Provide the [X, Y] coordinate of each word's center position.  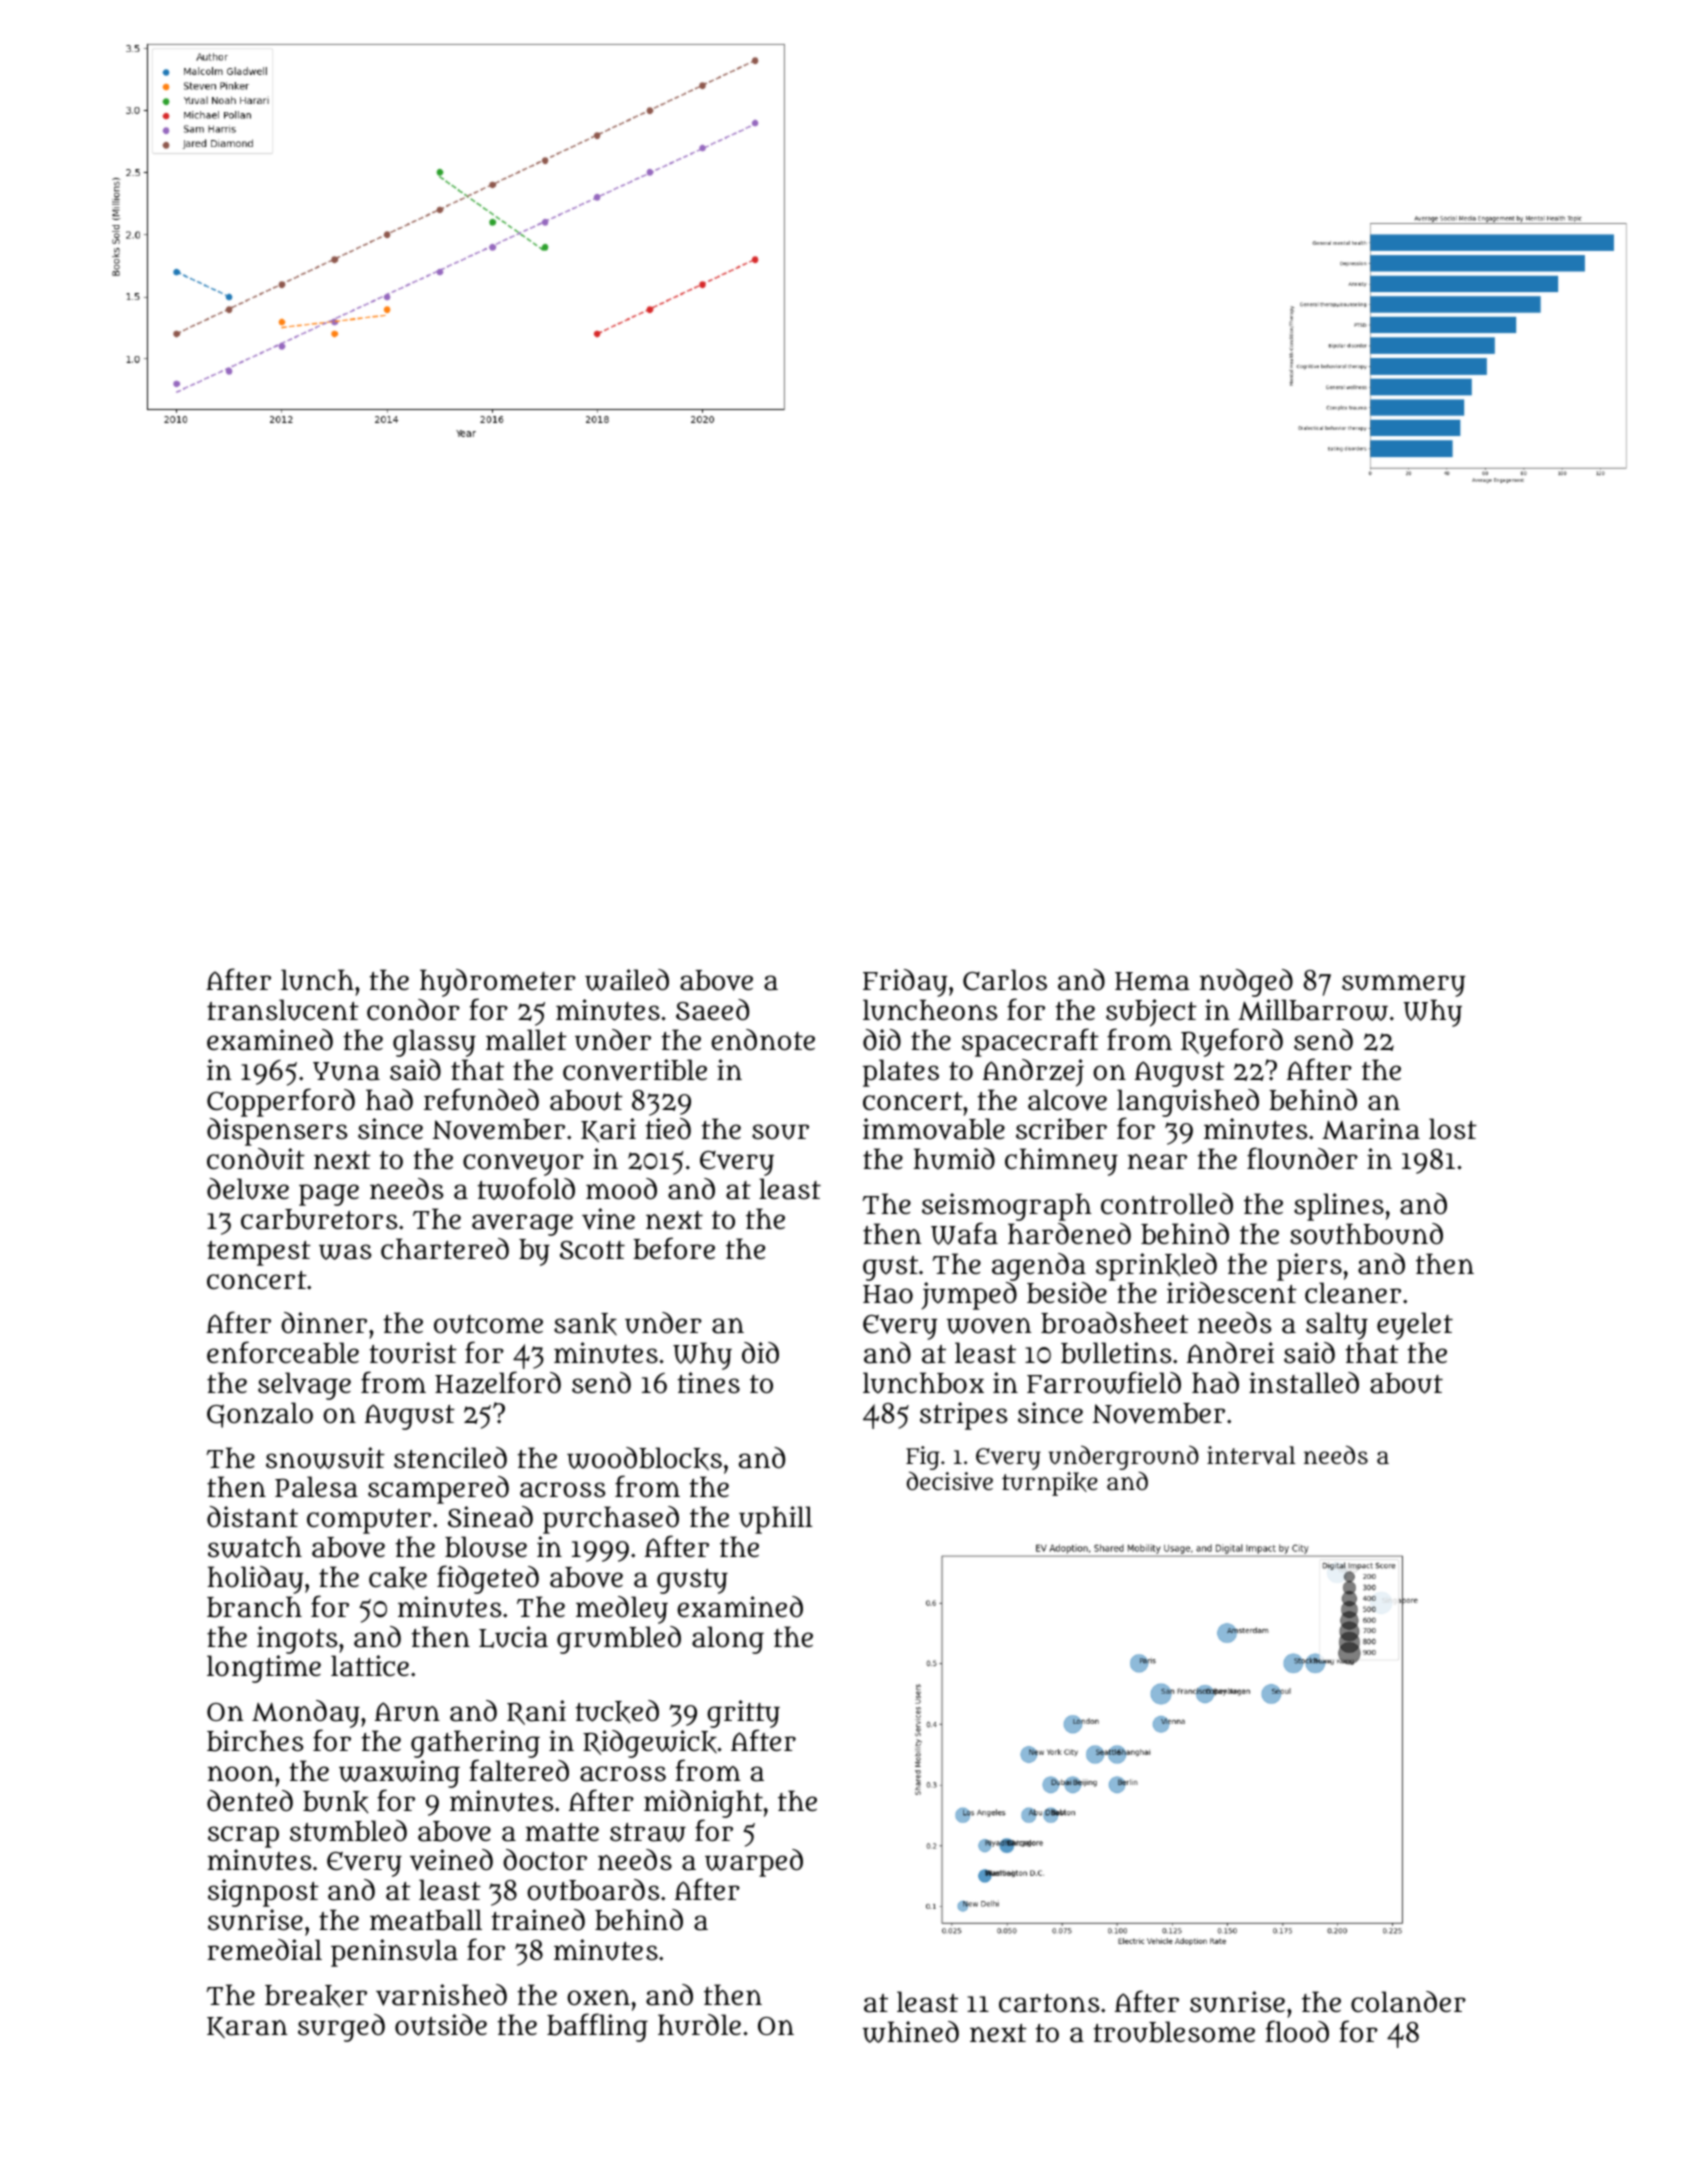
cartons [1049, 2003]
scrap [243, 1837]
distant [252, 1517]
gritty [743, 1714]
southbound [1366, 1234]
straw [648, 1832]
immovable [934, 1129]
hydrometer [498, 983]
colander [1408, 2002]
